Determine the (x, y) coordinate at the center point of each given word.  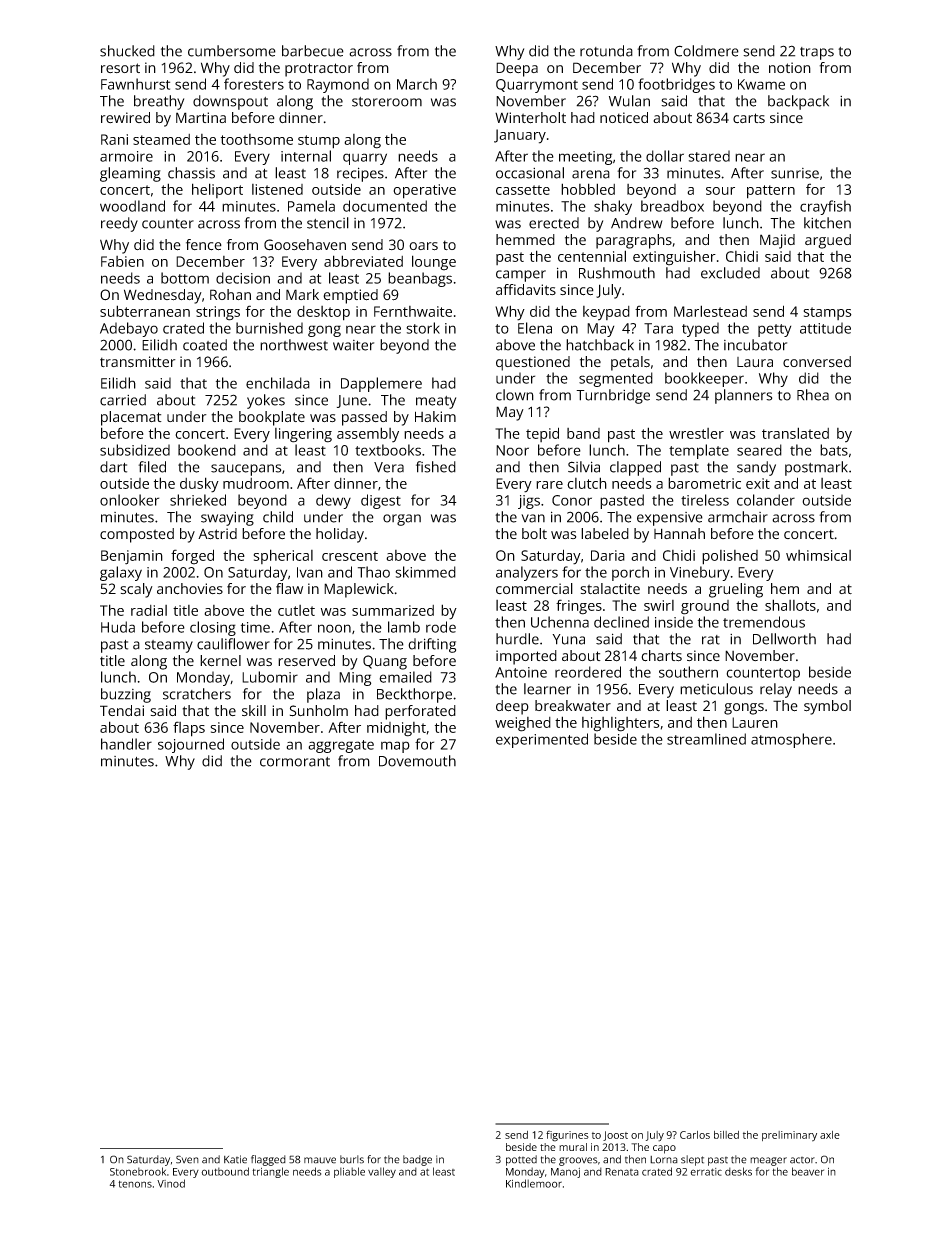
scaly (136, 590)
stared (709, 156)
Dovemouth (417, 761)
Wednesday (163, 296)
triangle (270, 1172)
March (417, 84)
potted (521, 1160)
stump (319, 142)
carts (749, 118)
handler (126, 744)
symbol (827, 707)
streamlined (706, 739)
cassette (523, 190)
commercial (534, 588)
